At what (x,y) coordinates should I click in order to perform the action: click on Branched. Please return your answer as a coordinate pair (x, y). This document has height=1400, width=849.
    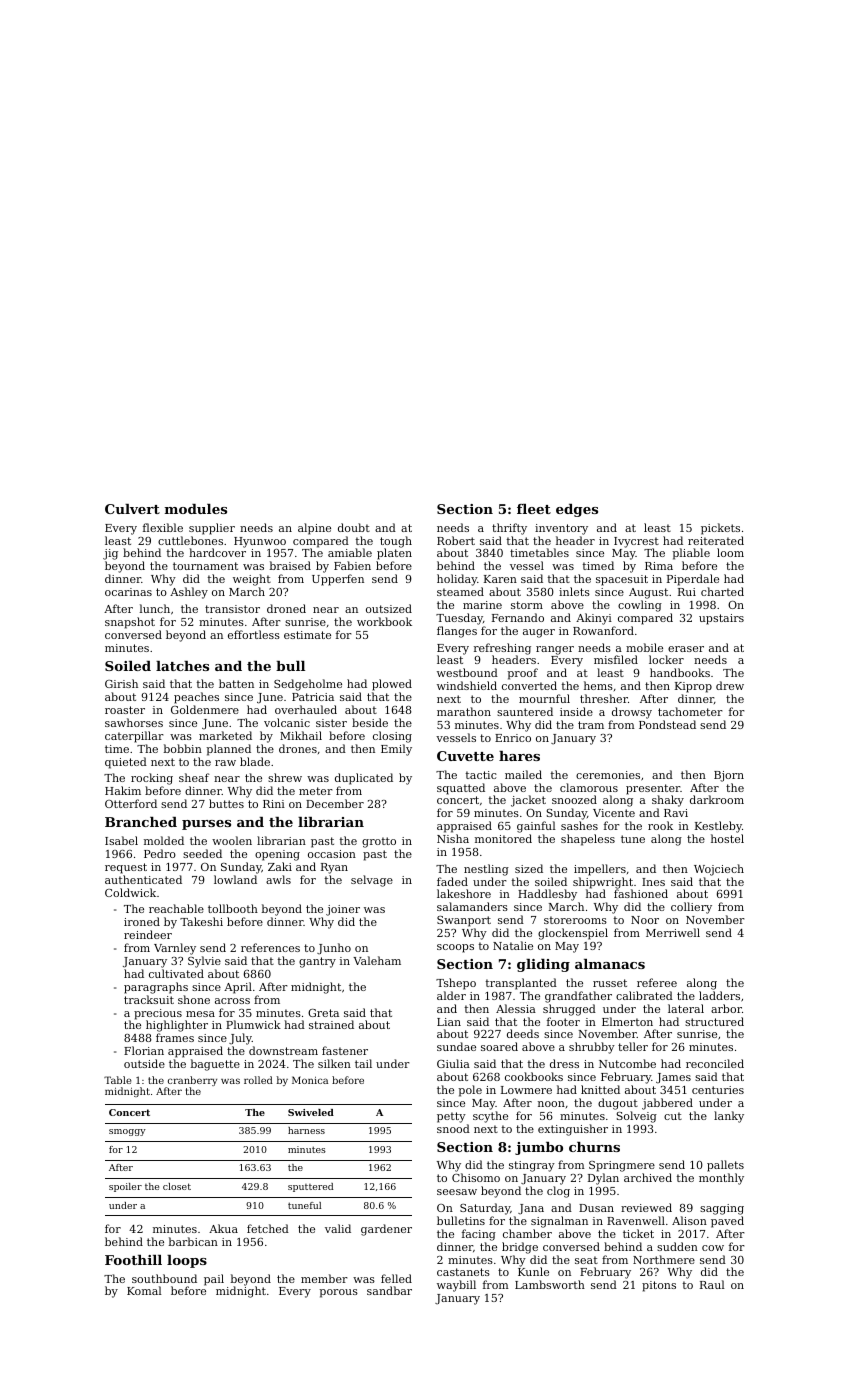
    Looking at the image, I should click on (141, 822).
